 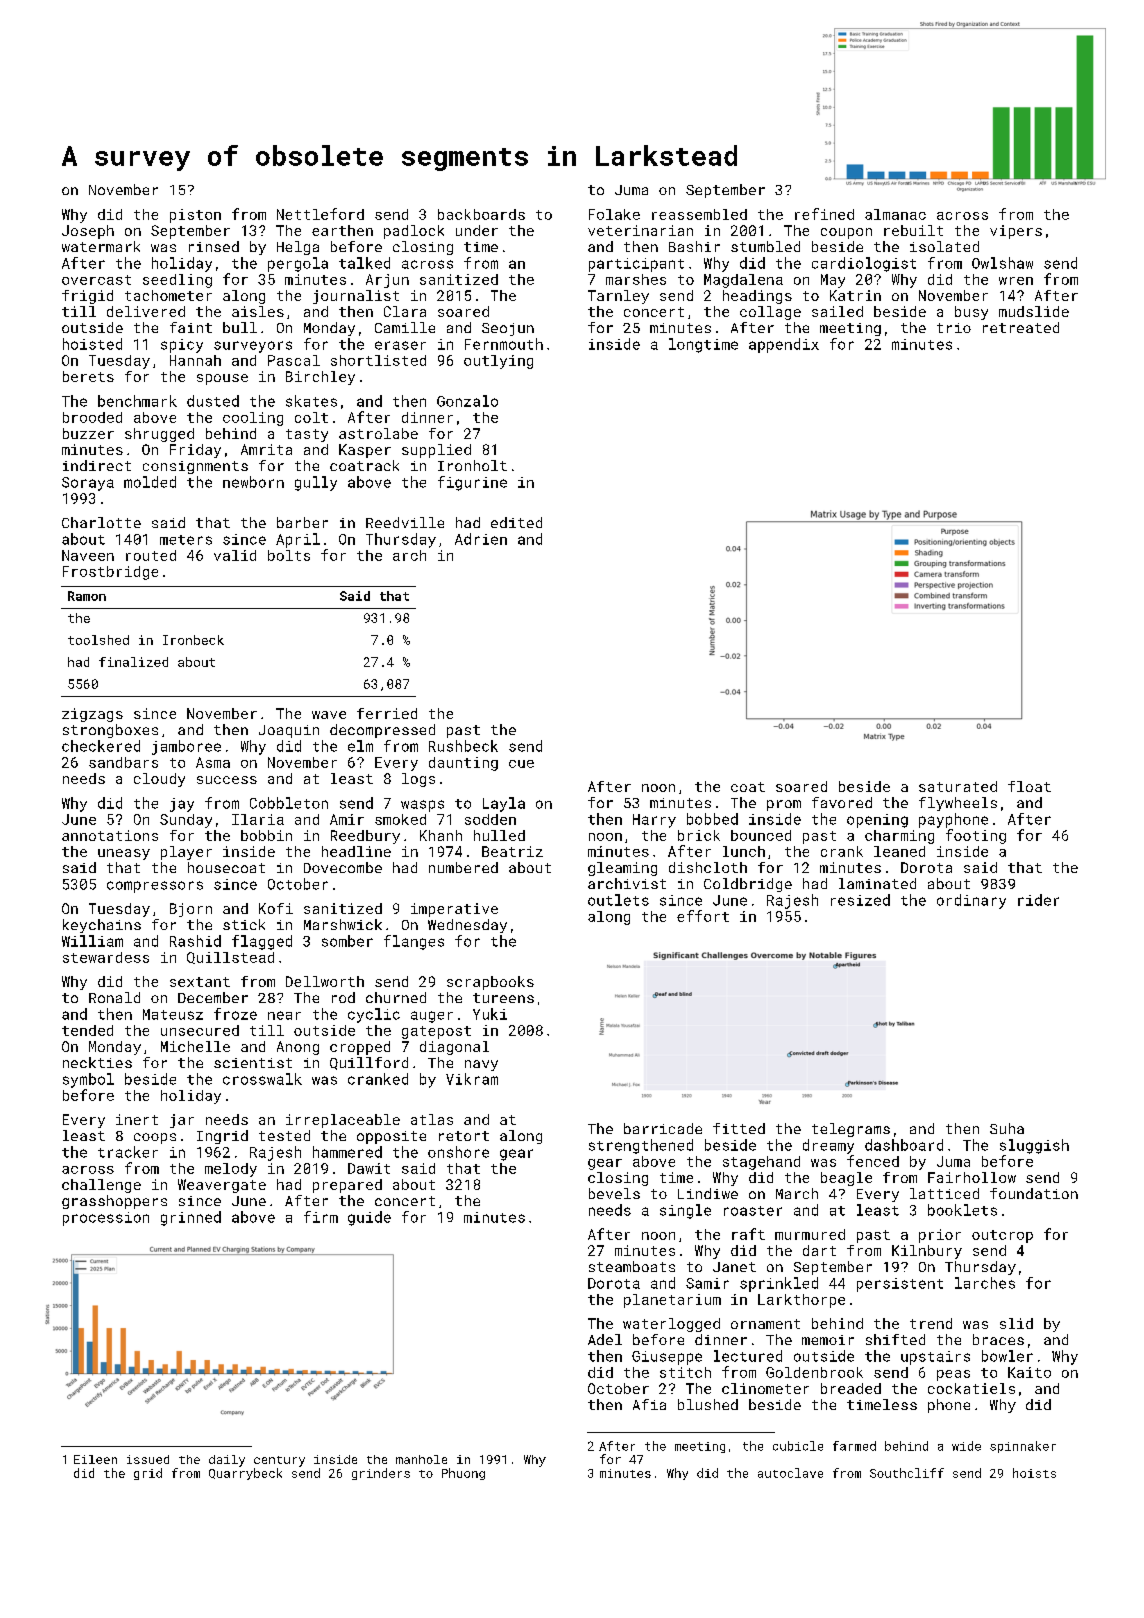 What do you see at coordinates (1034, 1473) in the document?
I see `hoists` at bounding box center [1034, 1473].
